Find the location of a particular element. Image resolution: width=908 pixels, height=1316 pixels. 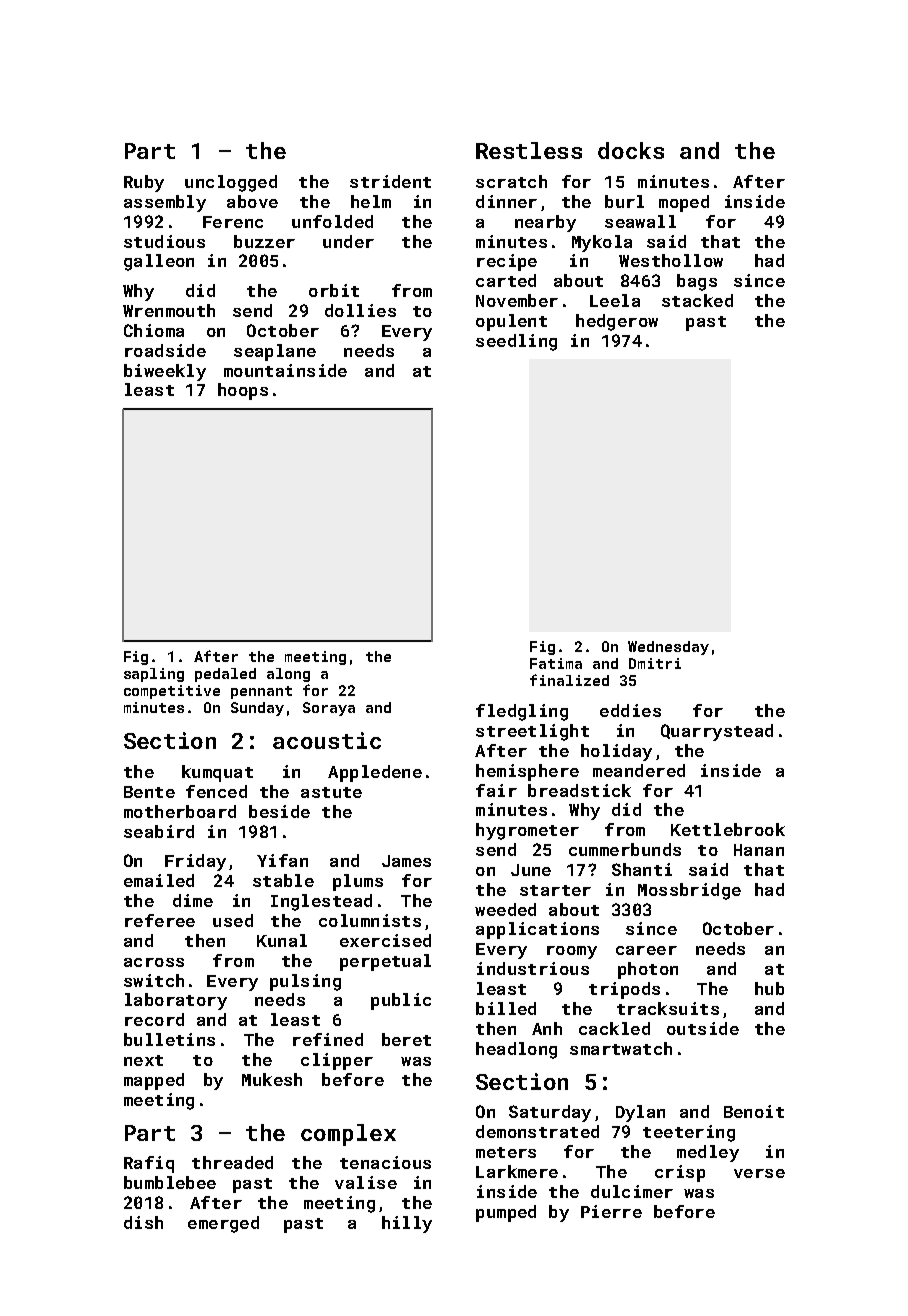

acoustic is located at coordinates (327, 740).
